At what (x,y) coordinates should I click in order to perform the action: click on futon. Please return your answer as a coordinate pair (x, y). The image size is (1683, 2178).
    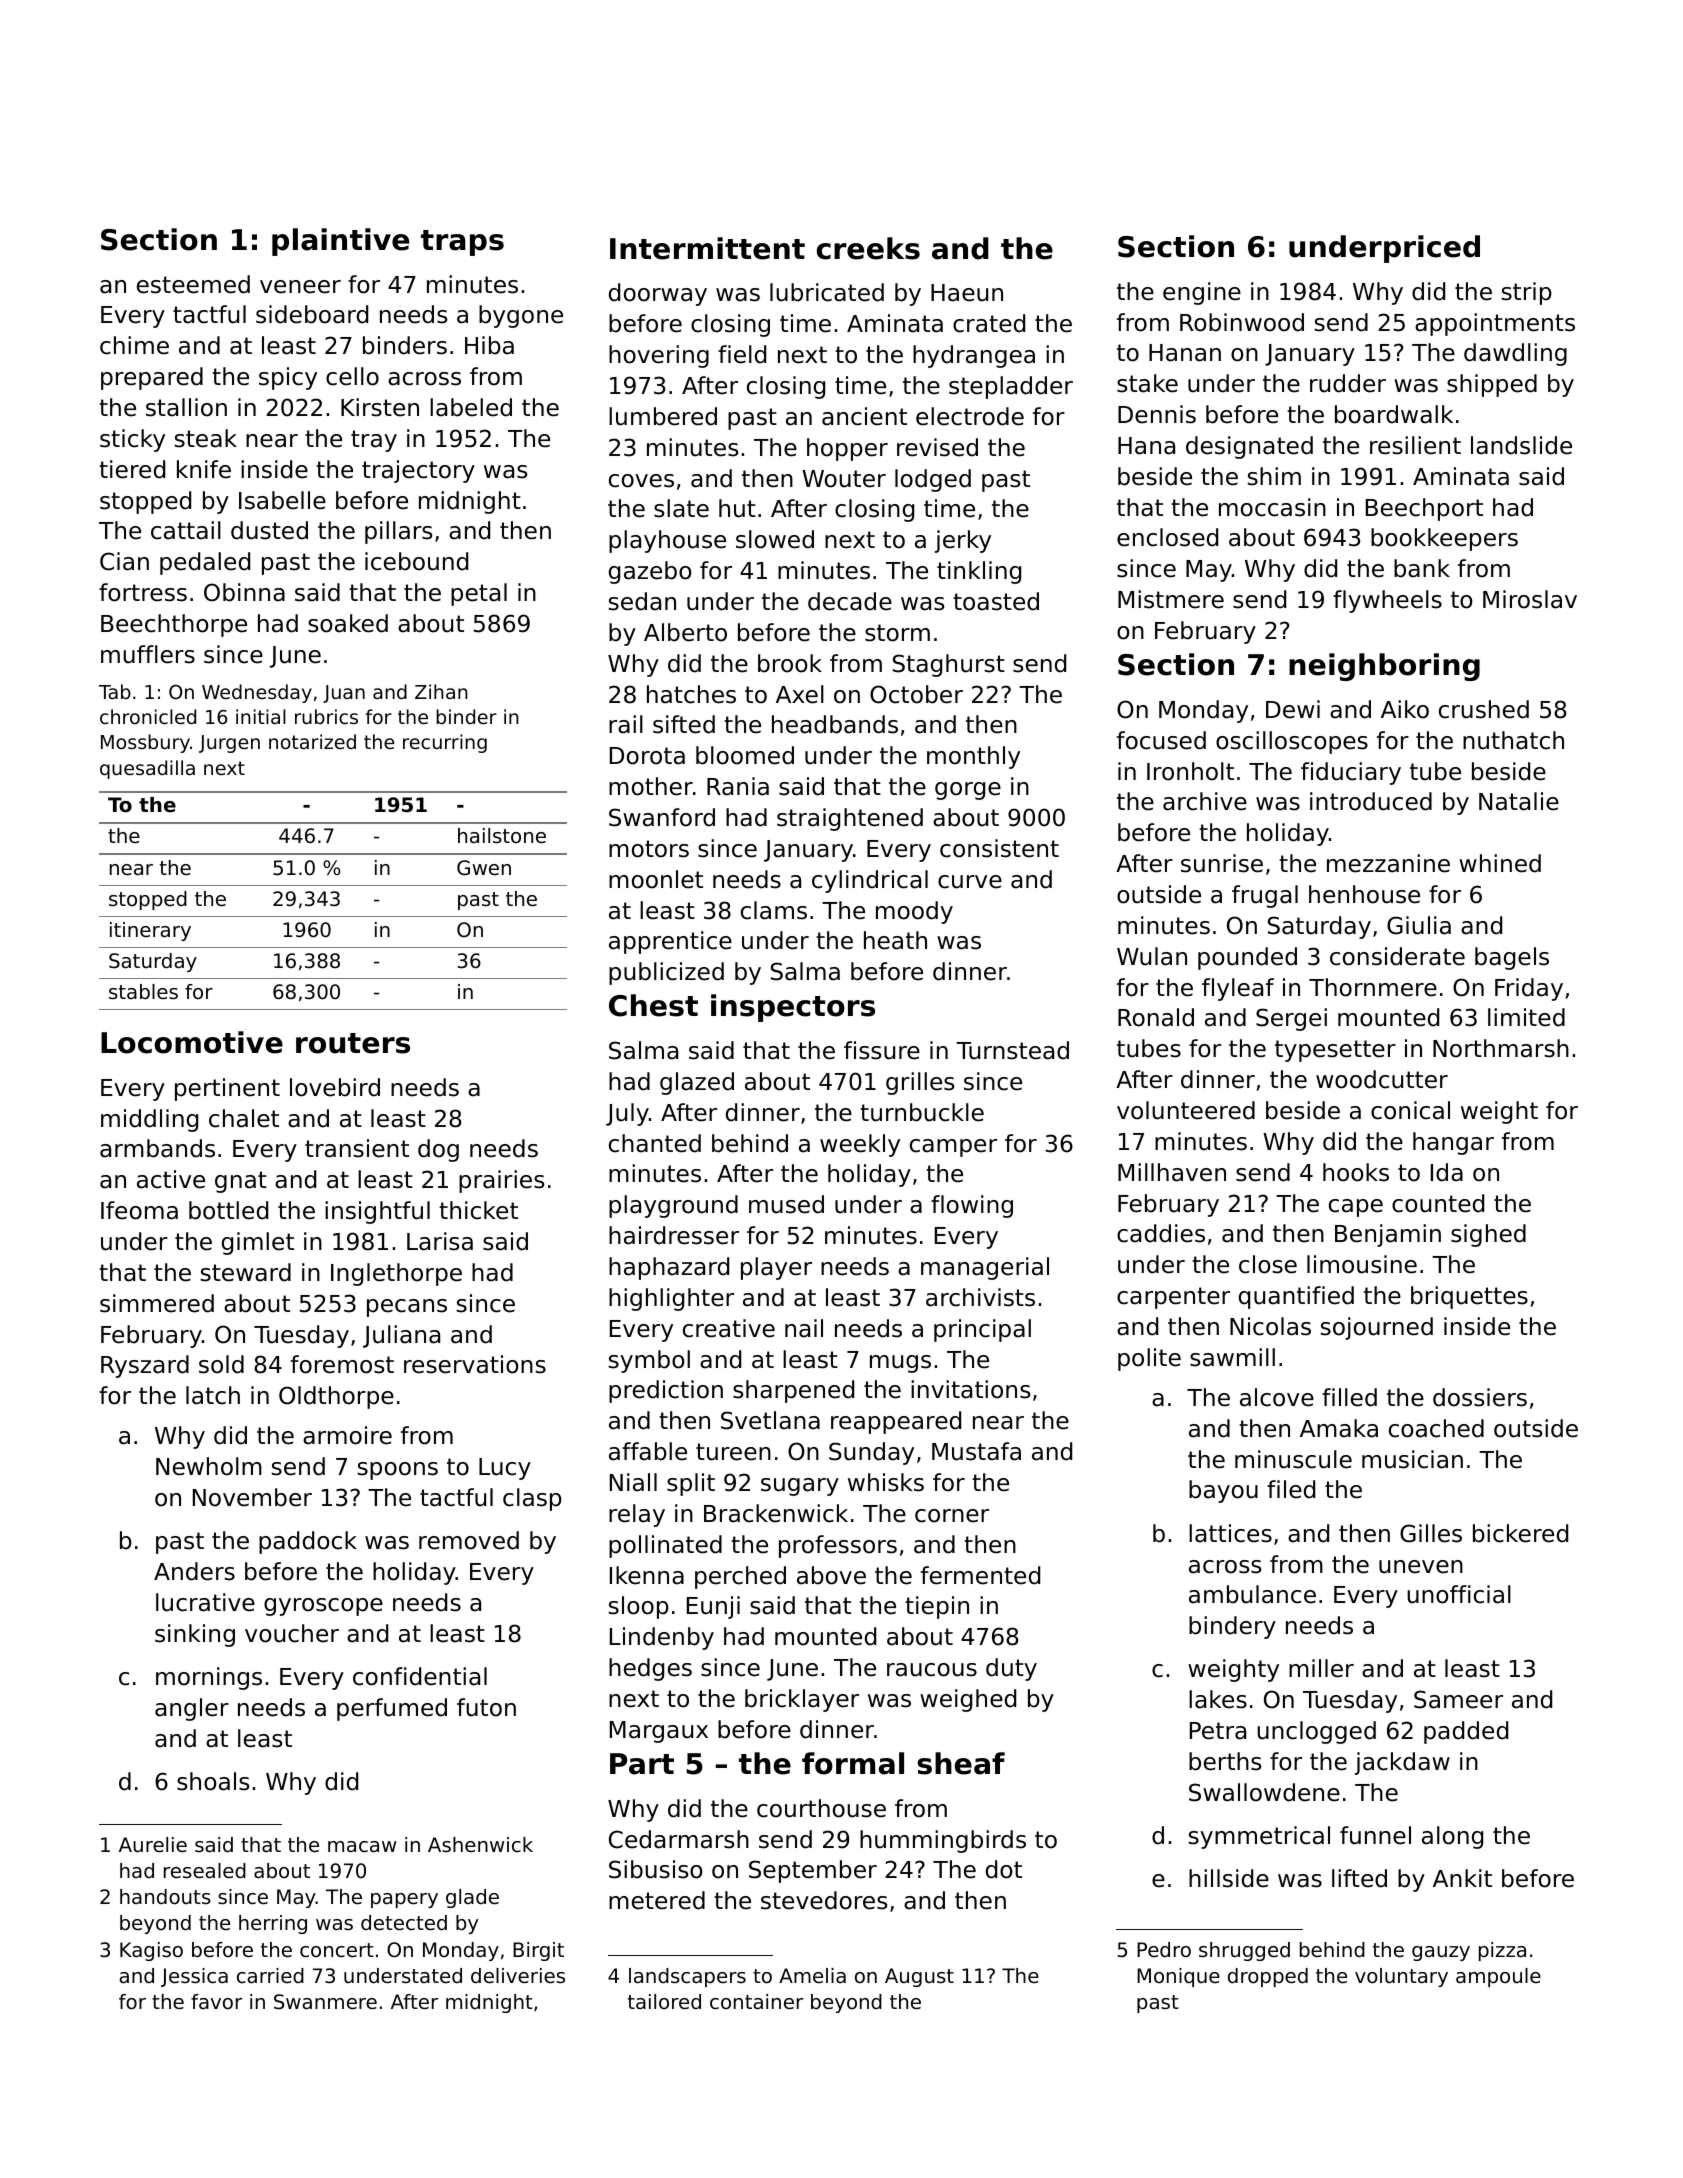
    Looking at the image, I should click on (486, 1707).
